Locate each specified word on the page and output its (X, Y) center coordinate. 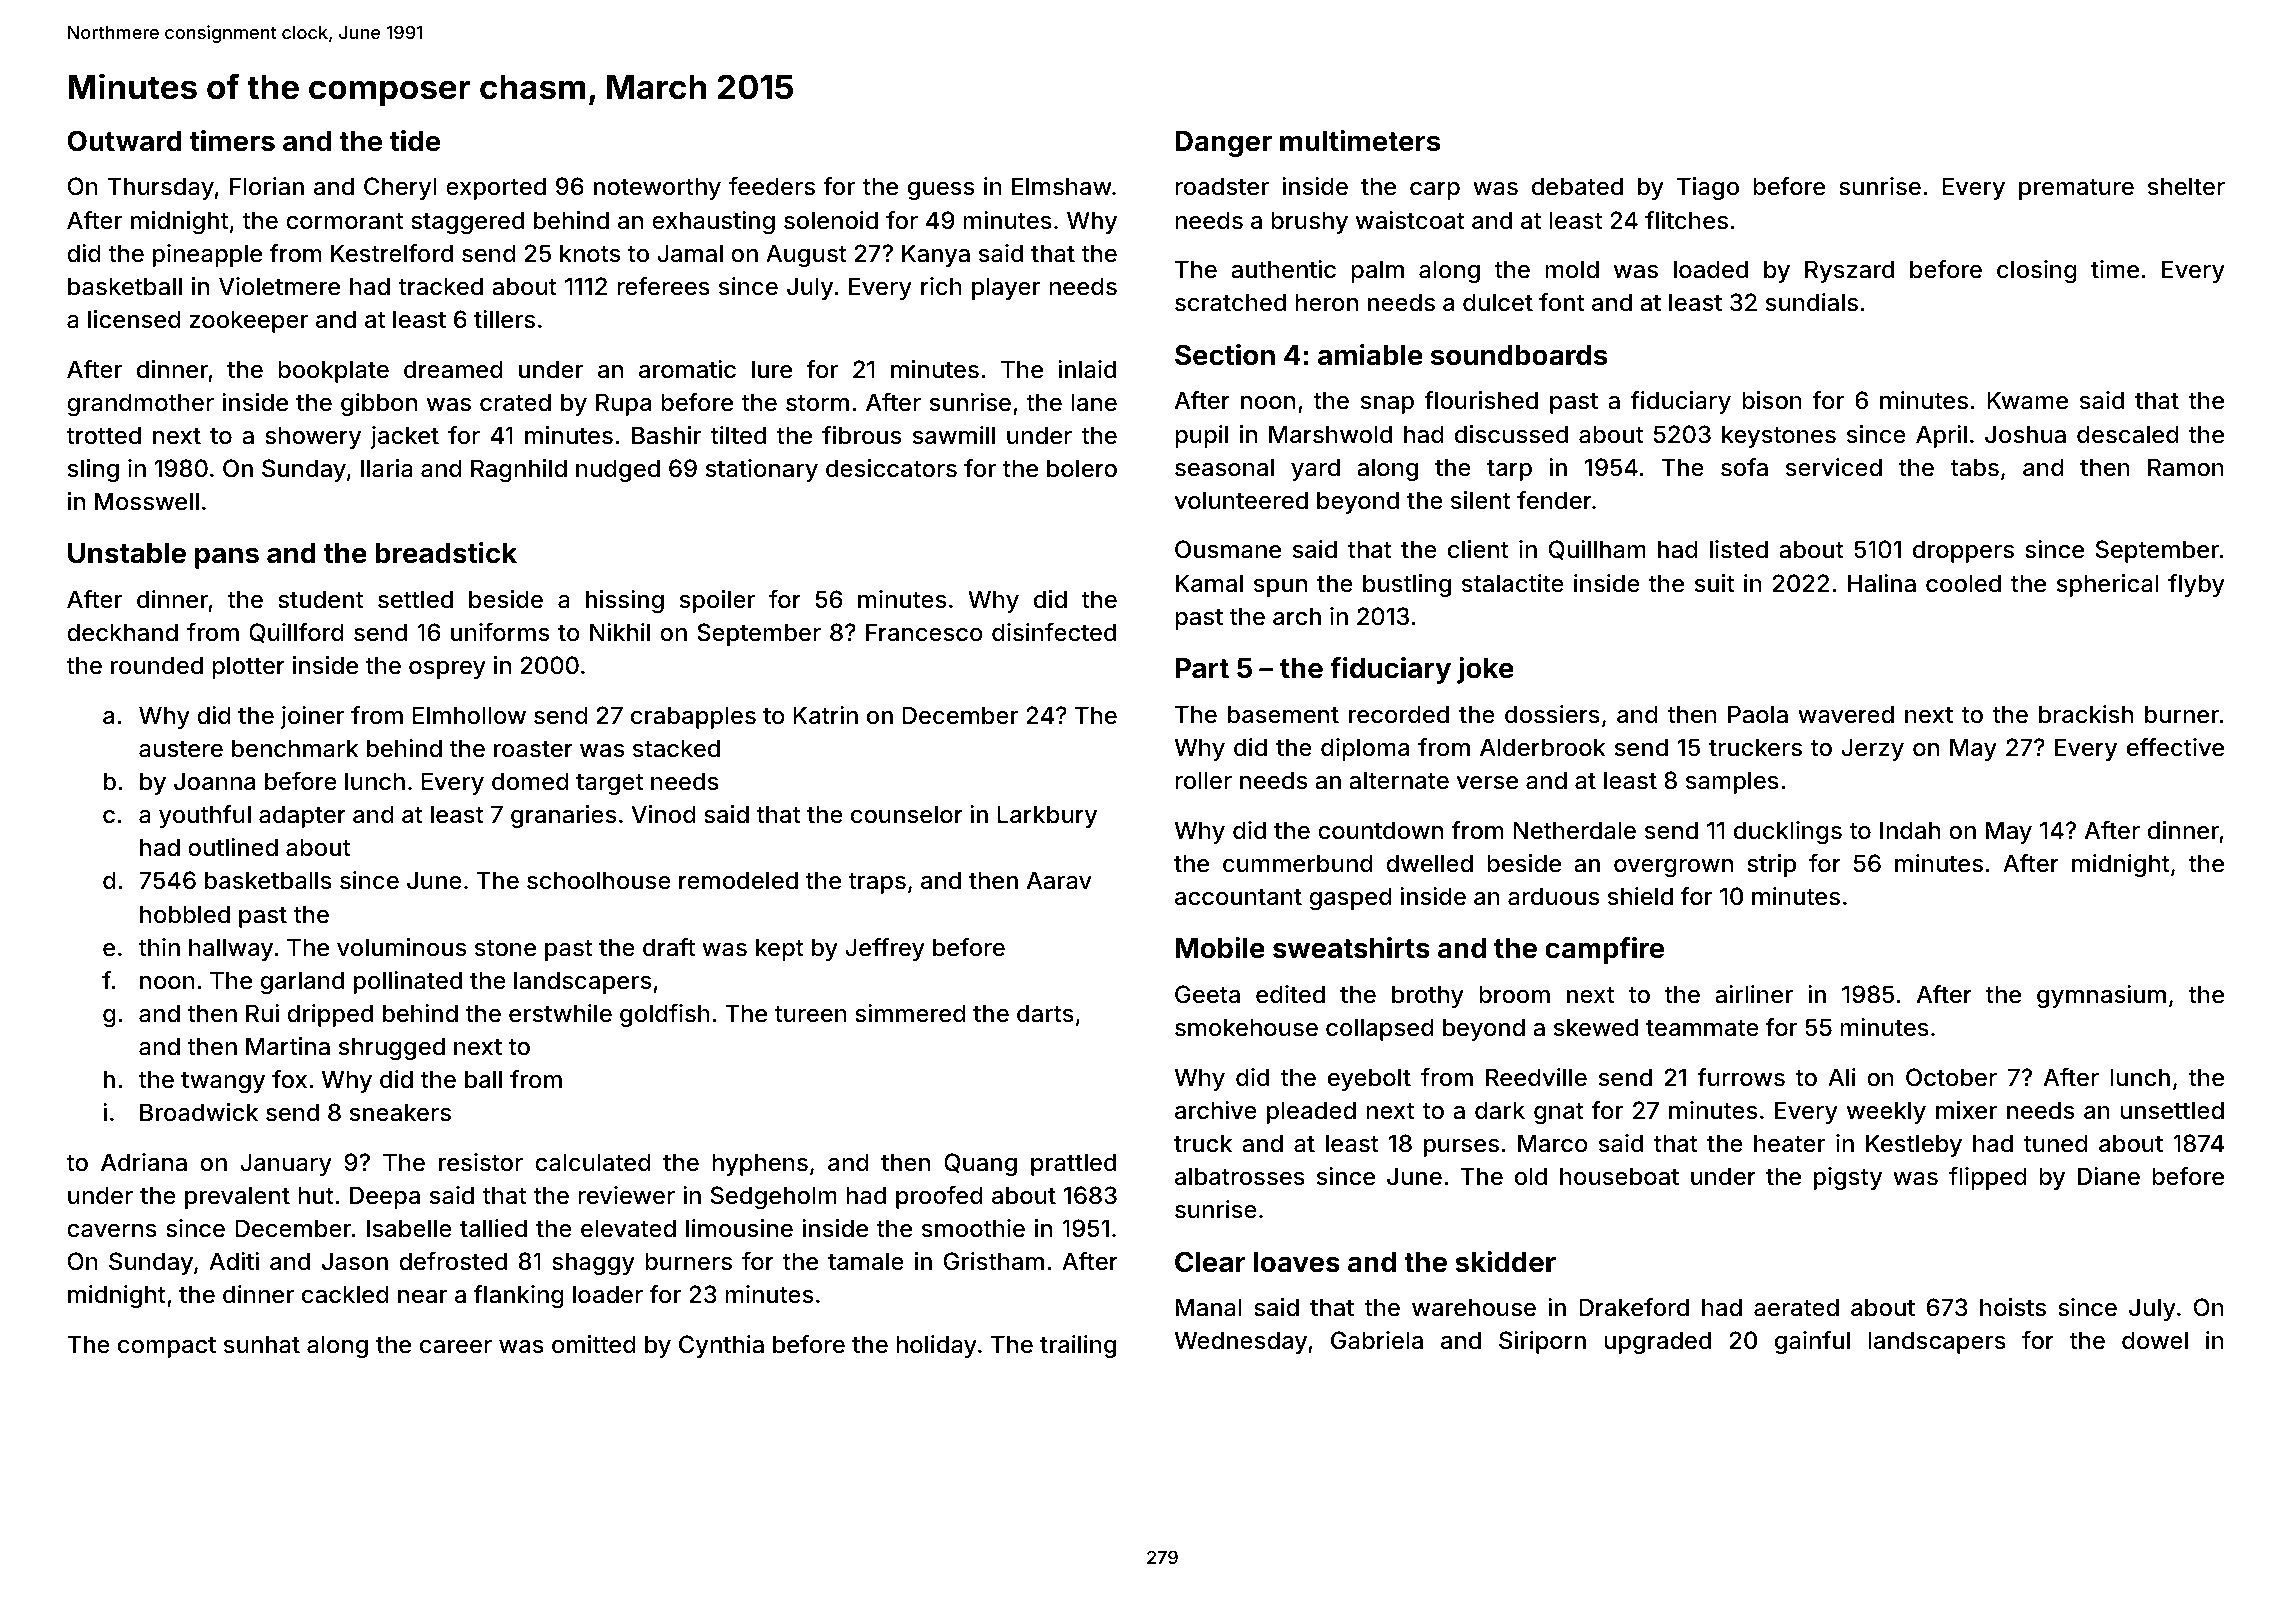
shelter (2186, 186)
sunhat (262, 1344)
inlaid (1087, 369)
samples (1732, 782)
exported (496, 188)
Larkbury (1047, 816)
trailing (1078, 1346)
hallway (231, 949)
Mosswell (147, 501)
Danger (1224, 144)
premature (2076, 189)
